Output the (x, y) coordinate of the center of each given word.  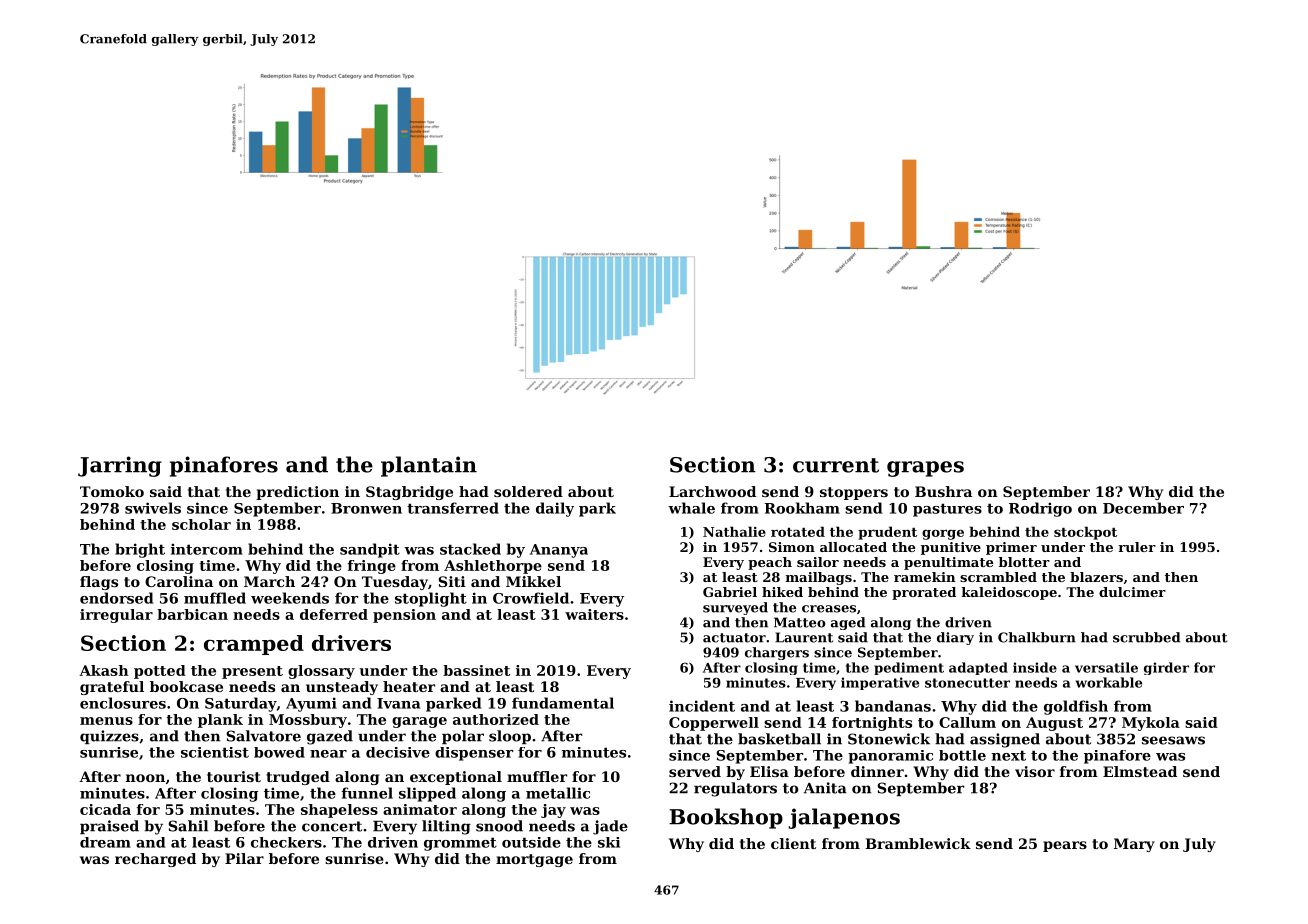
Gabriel (730, 592)
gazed (330, 737)
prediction (297, 493)
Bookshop (726, 818)
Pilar (244, 858)
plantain (429, 466)
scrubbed (1146, 637)
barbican (192, 614)
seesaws (1173, 740)
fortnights (872, 724)
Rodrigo (1040, 509)
